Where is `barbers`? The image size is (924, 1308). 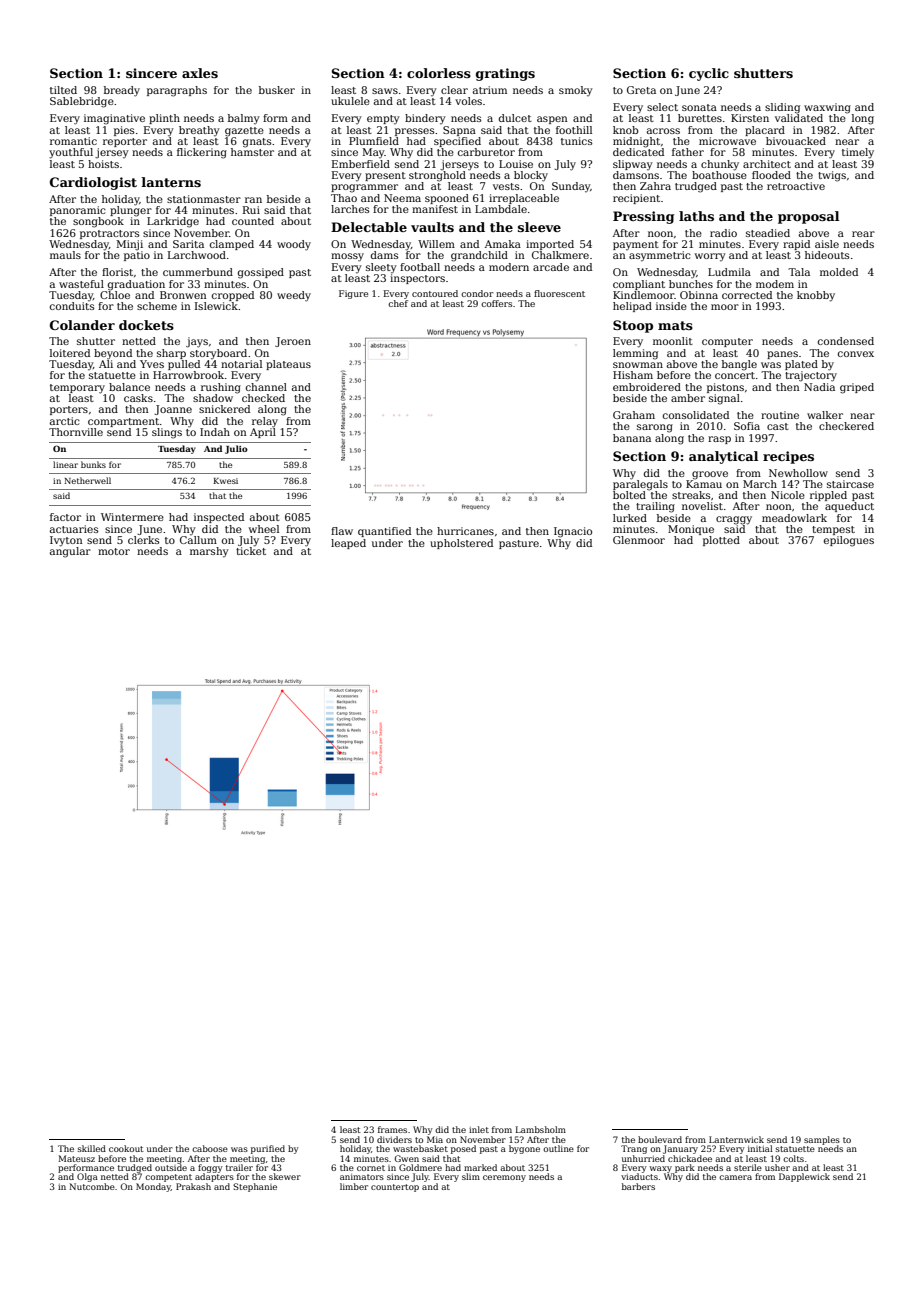 barbers is located at coordinates (638, 1186).
